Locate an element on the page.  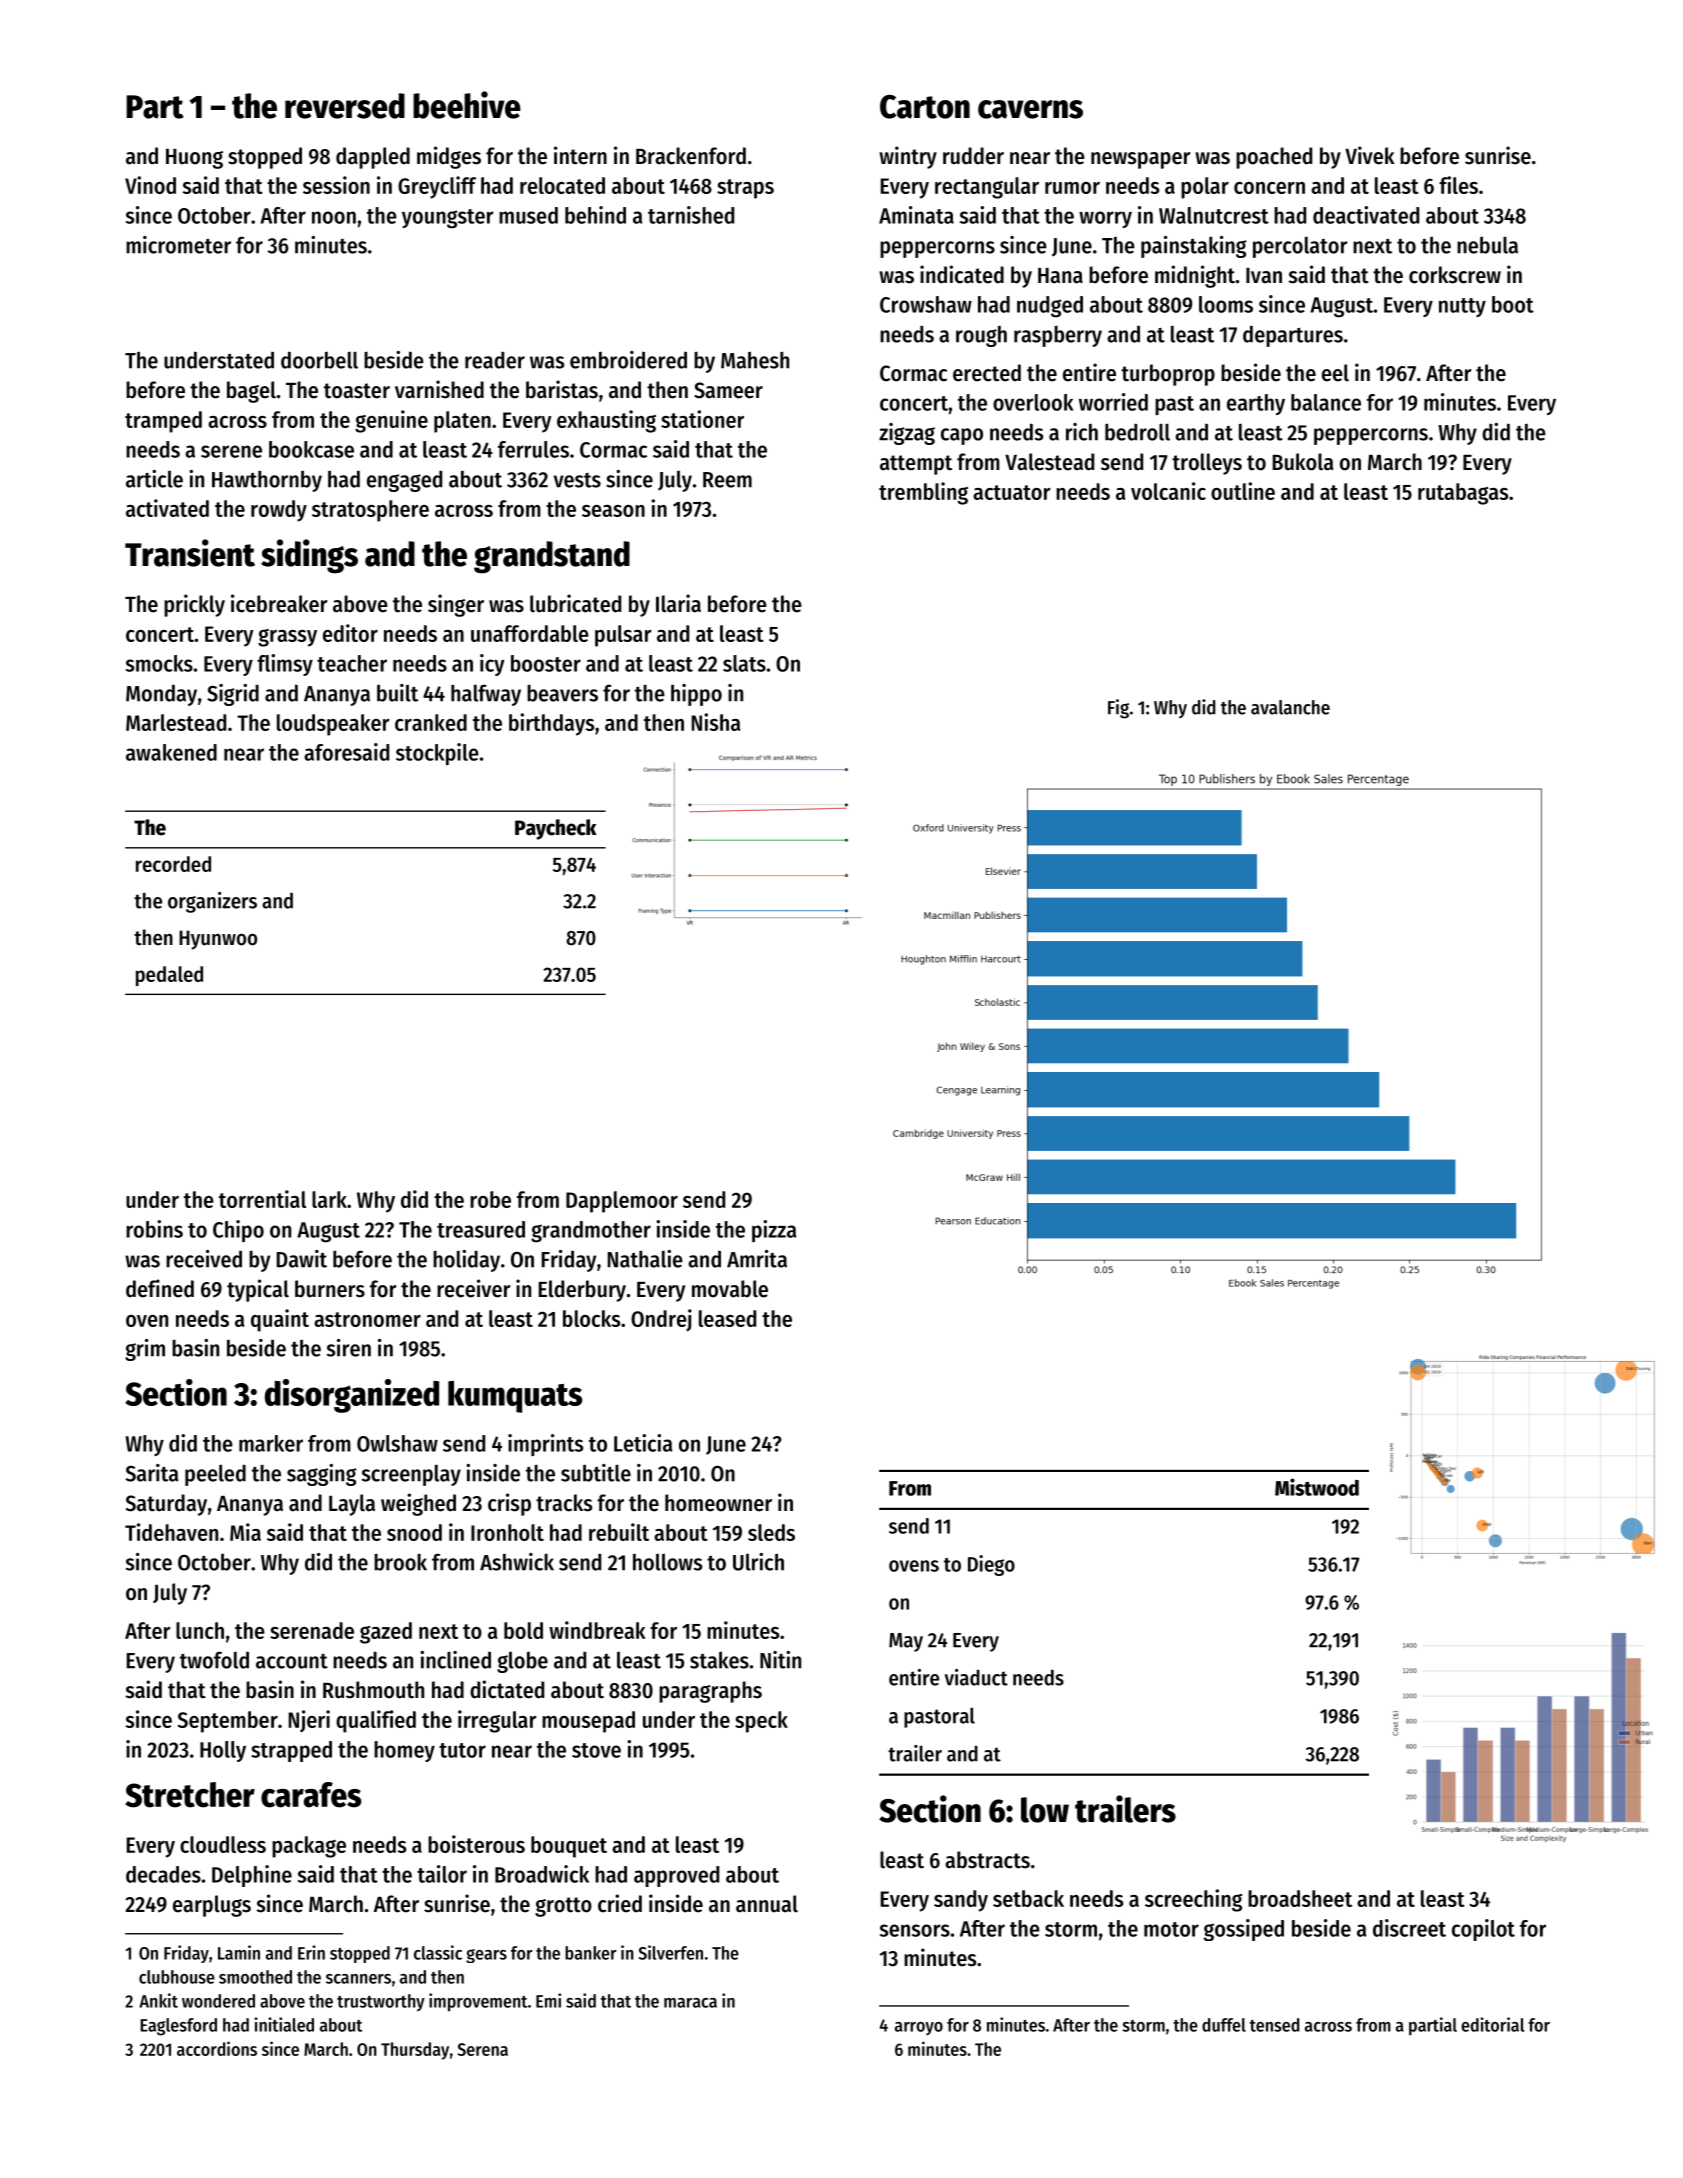
treasured is located at coordinates (481, 1229).
